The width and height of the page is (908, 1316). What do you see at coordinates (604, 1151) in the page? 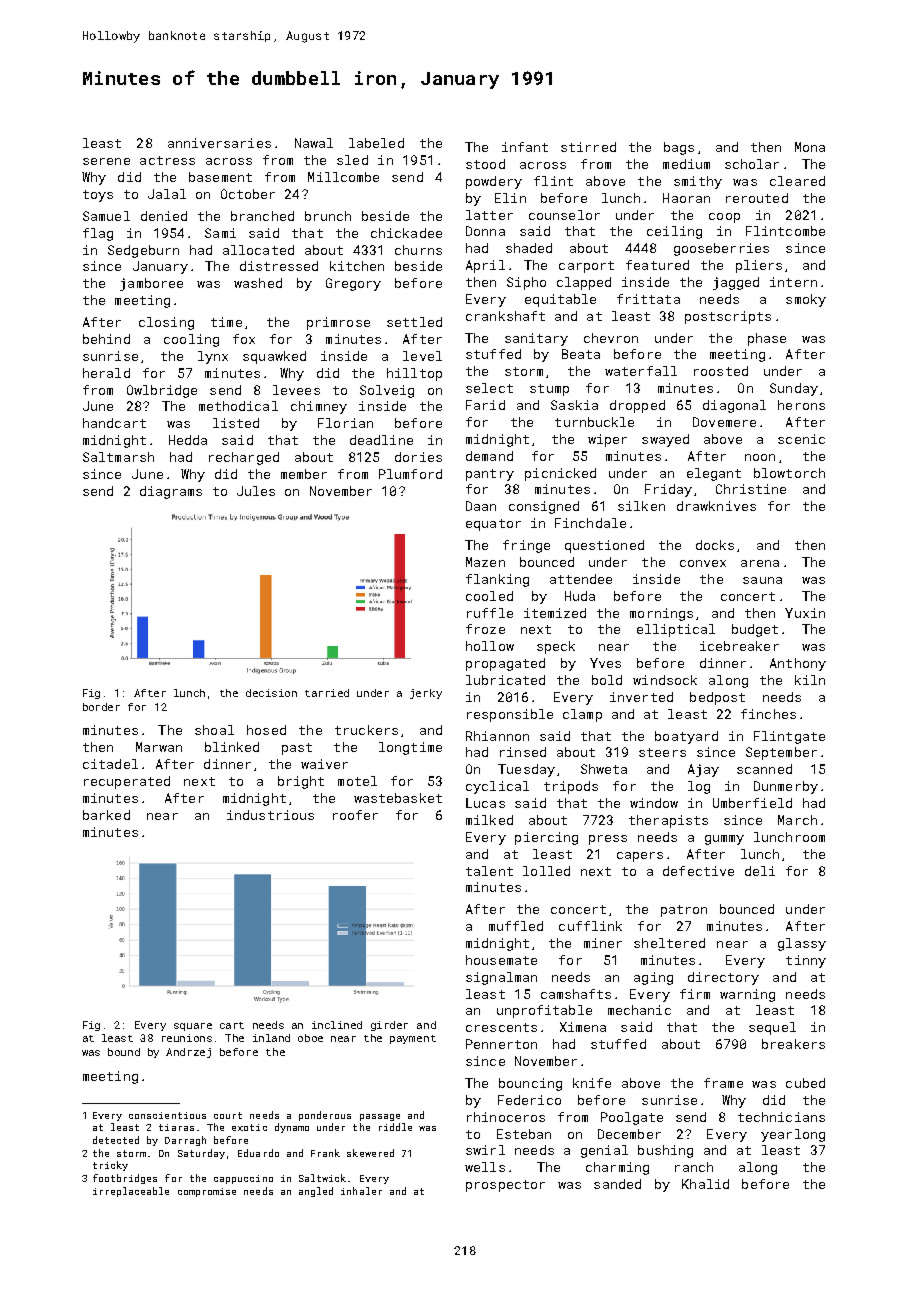
I see `genial` at bounding box center [604, 1151].
